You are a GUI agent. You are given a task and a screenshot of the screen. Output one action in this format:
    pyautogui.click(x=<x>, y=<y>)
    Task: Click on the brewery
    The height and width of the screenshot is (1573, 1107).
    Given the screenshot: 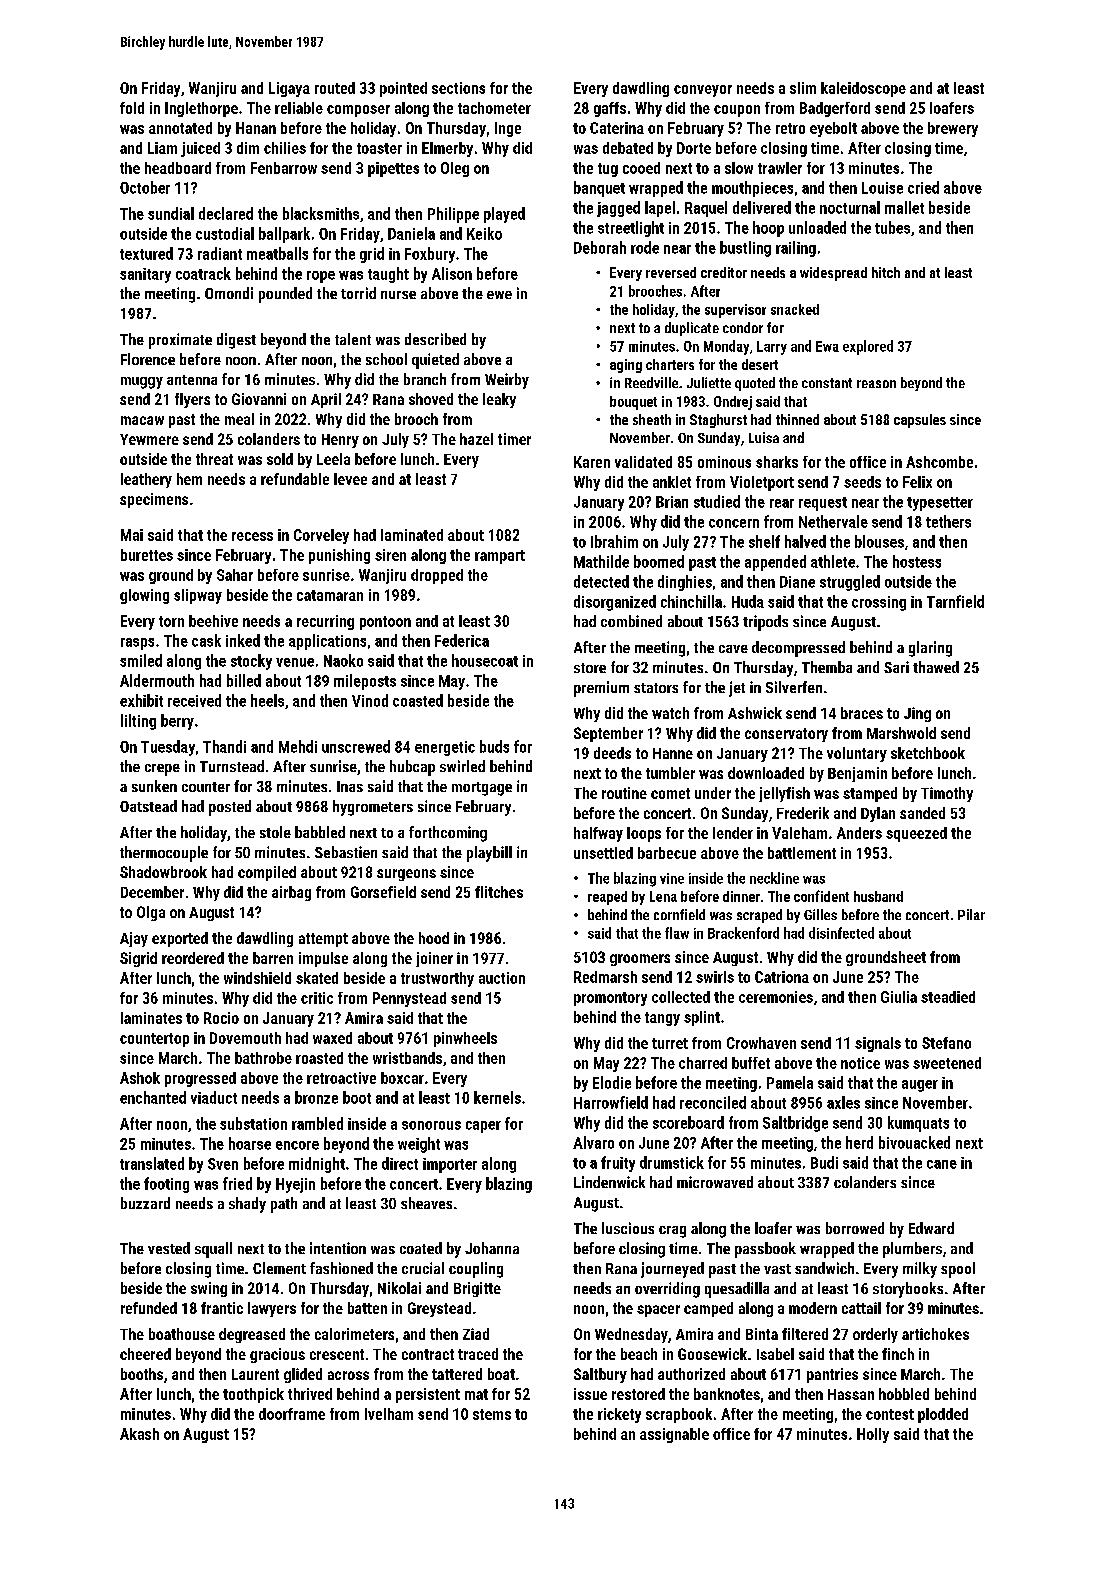 What is the action you would take?
    pyautogui.click(x=953, y=129)
